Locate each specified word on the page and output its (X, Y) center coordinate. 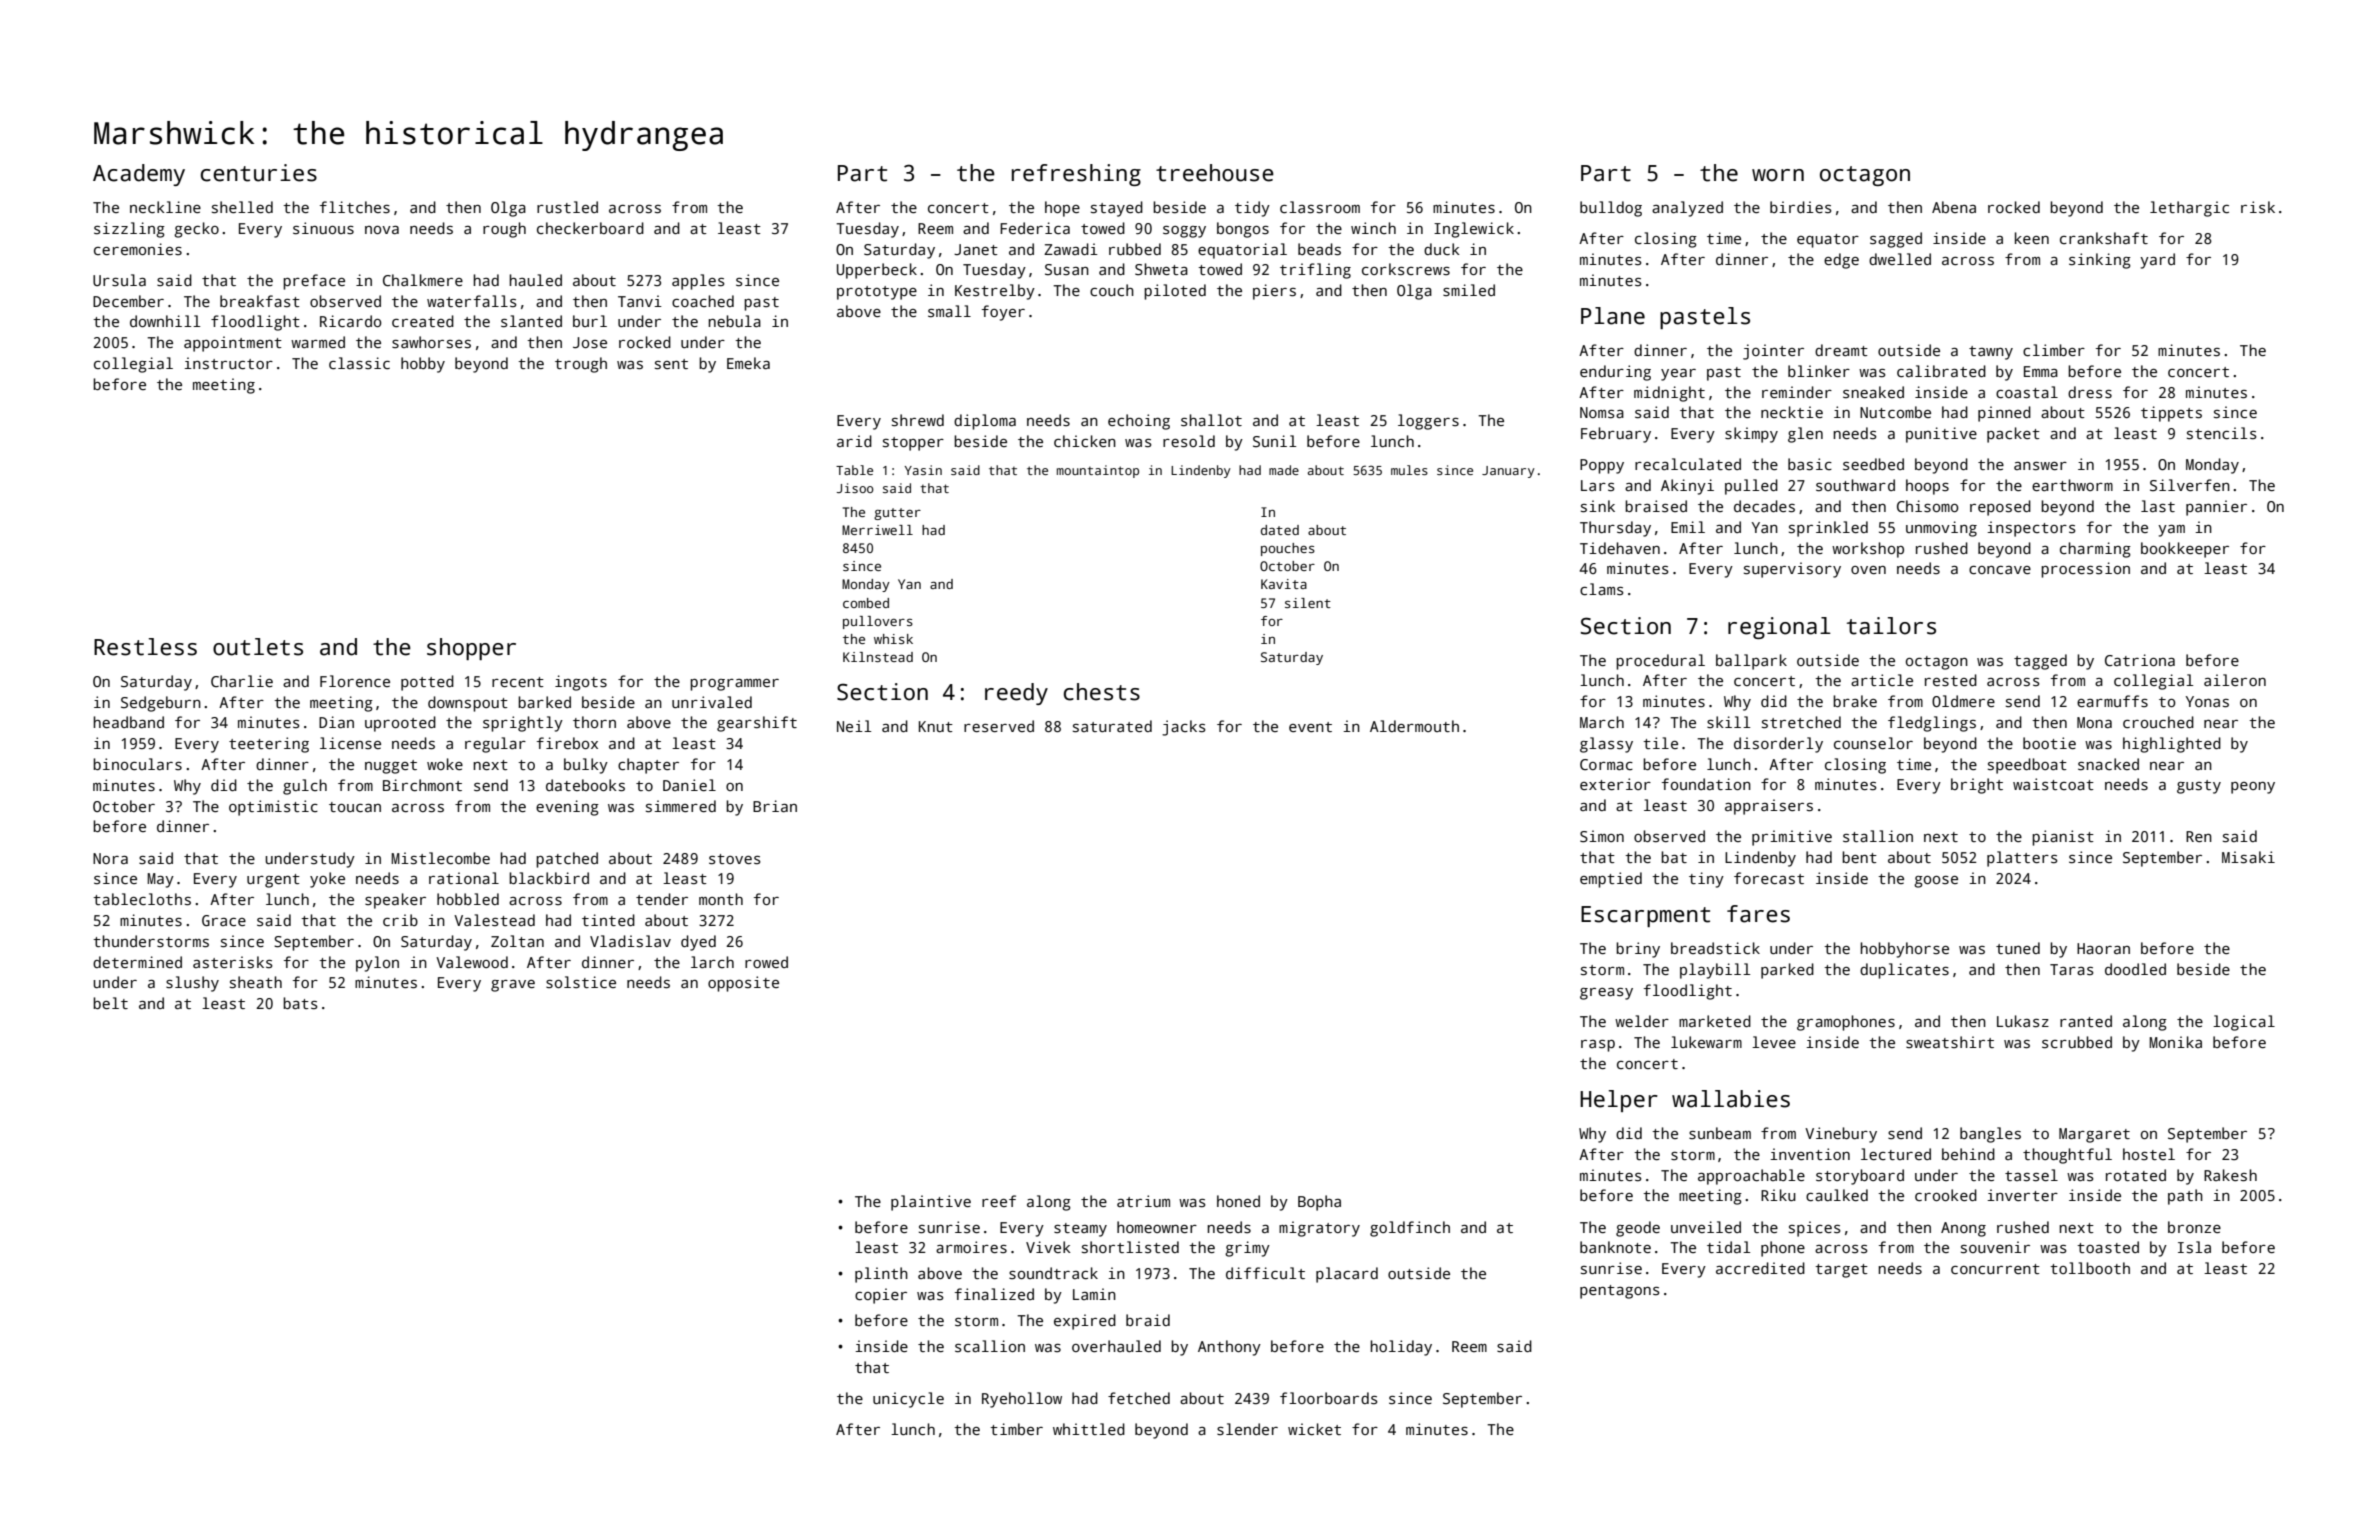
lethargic (2189, 209)
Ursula (119, 280)
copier (881, 1296)
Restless (145, 647)
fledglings (1932, 724)
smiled (1469, 290)
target (1841, 1271)
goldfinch (1410, 1229)
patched (567, 860)
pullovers (878, 622)
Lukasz (2023, 1021)
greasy (1606, 994)
